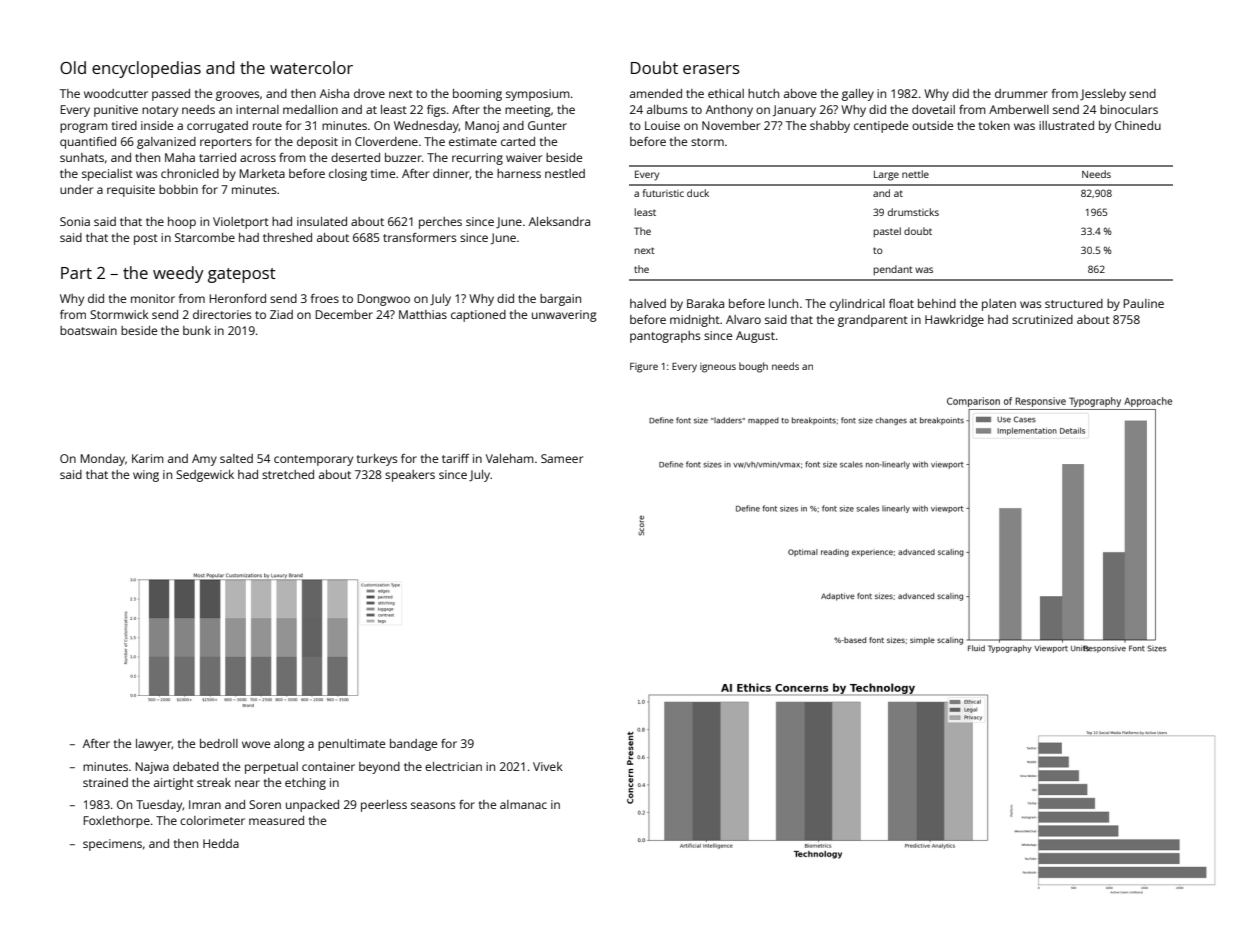 Image resolution: width=1233 pixels, height=952 pixels. I want to click on grooves, so click(237, 96).
